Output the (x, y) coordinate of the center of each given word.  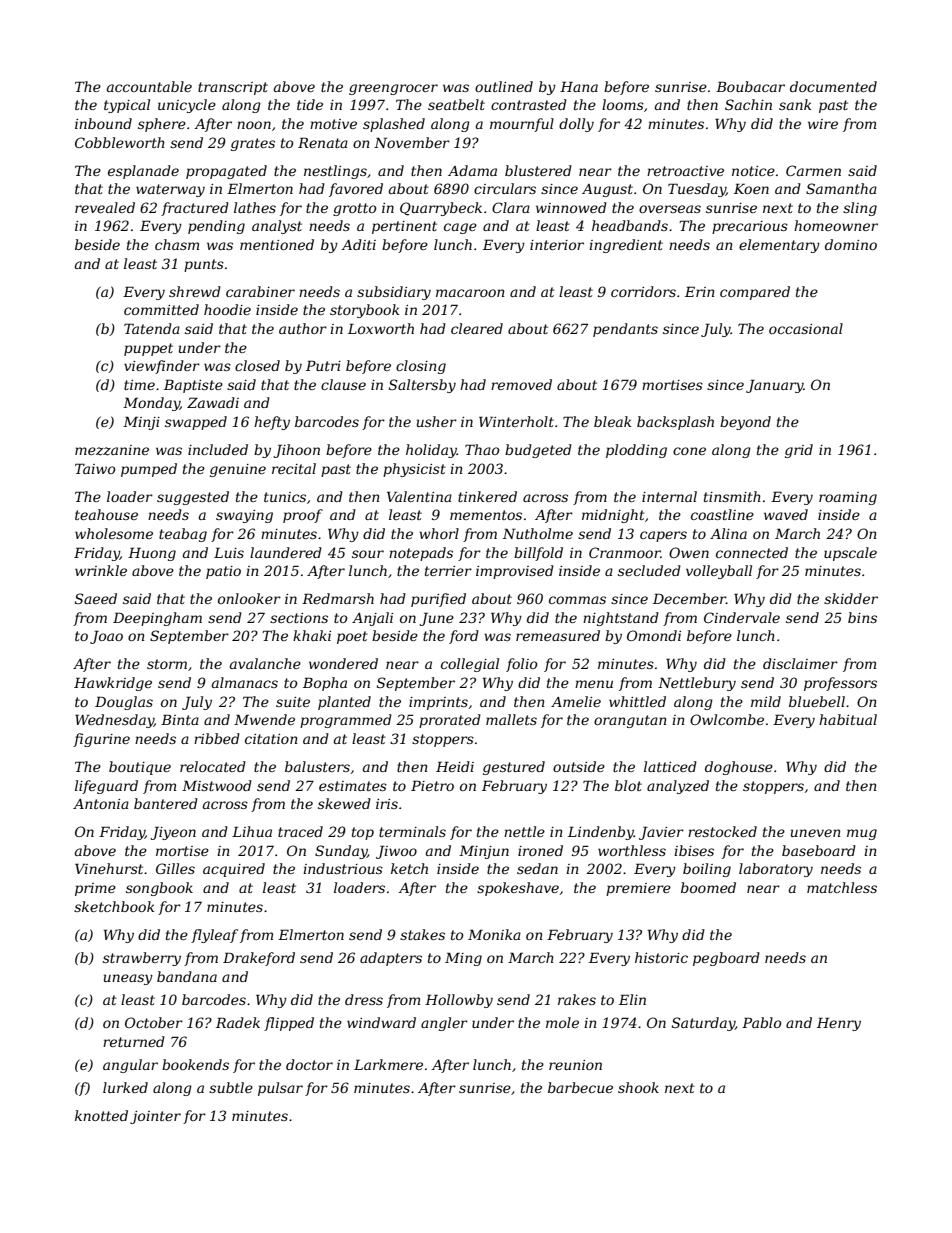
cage (460, 228)
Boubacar (750, 86)
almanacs (245, 682)
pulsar (280, 1089)
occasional (806, 328)
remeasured (558, 635)
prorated (450, 721)
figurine (101, 740)
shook (638, 1087)
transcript (233, 88)
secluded (649, 570)
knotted (101, 1115)
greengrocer (393, 89)
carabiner (260, 291)
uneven (816, 833)
